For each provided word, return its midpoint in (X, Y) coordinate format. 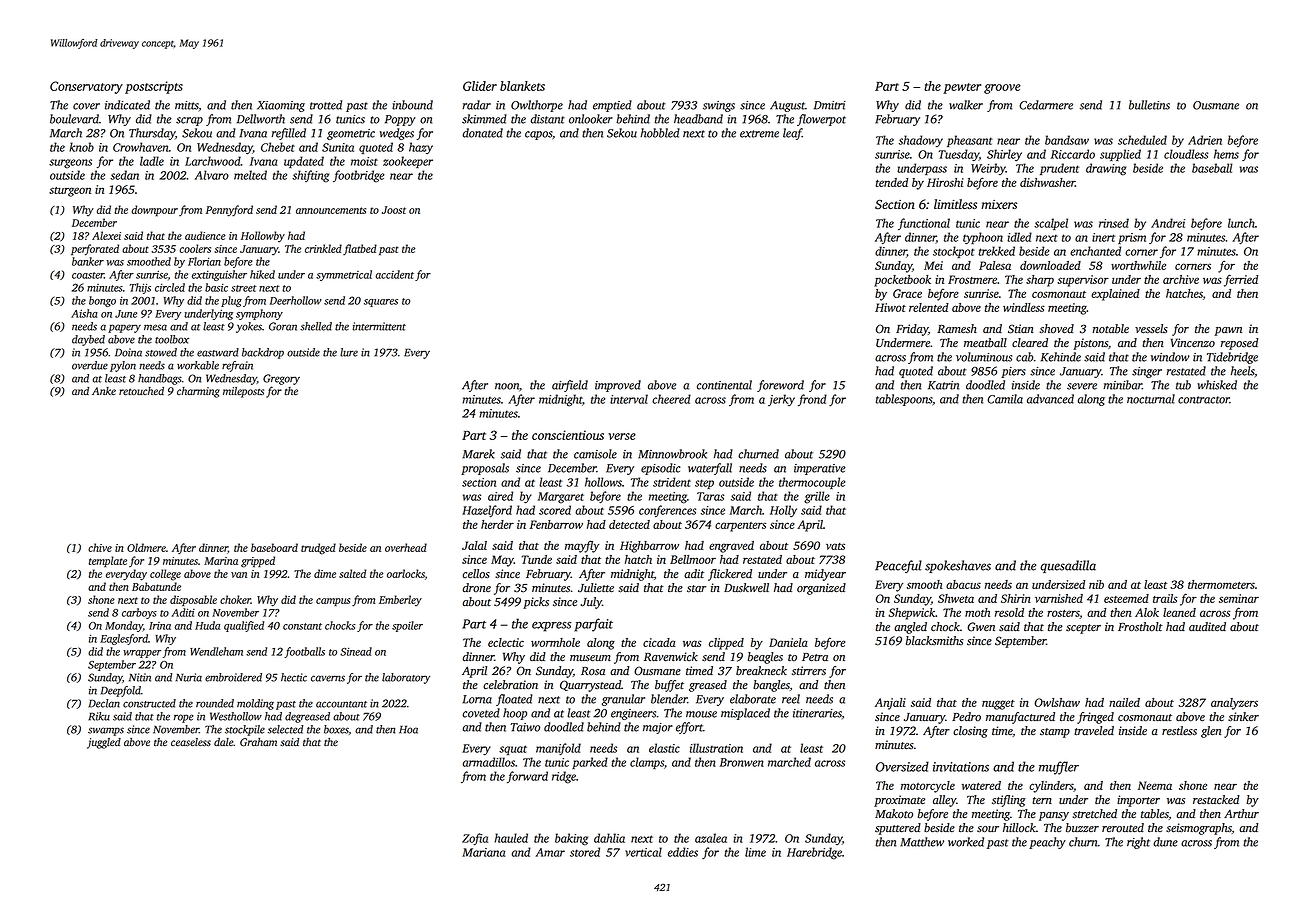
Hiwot (890, 307)
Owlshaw (1057, 702)
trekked (996, 251)
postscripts (154, 87)
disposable (193, 600)
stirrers (809, 671)
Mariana (483, 852)
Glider (480, 86)
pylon (123, 366)
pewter (962, 88)
